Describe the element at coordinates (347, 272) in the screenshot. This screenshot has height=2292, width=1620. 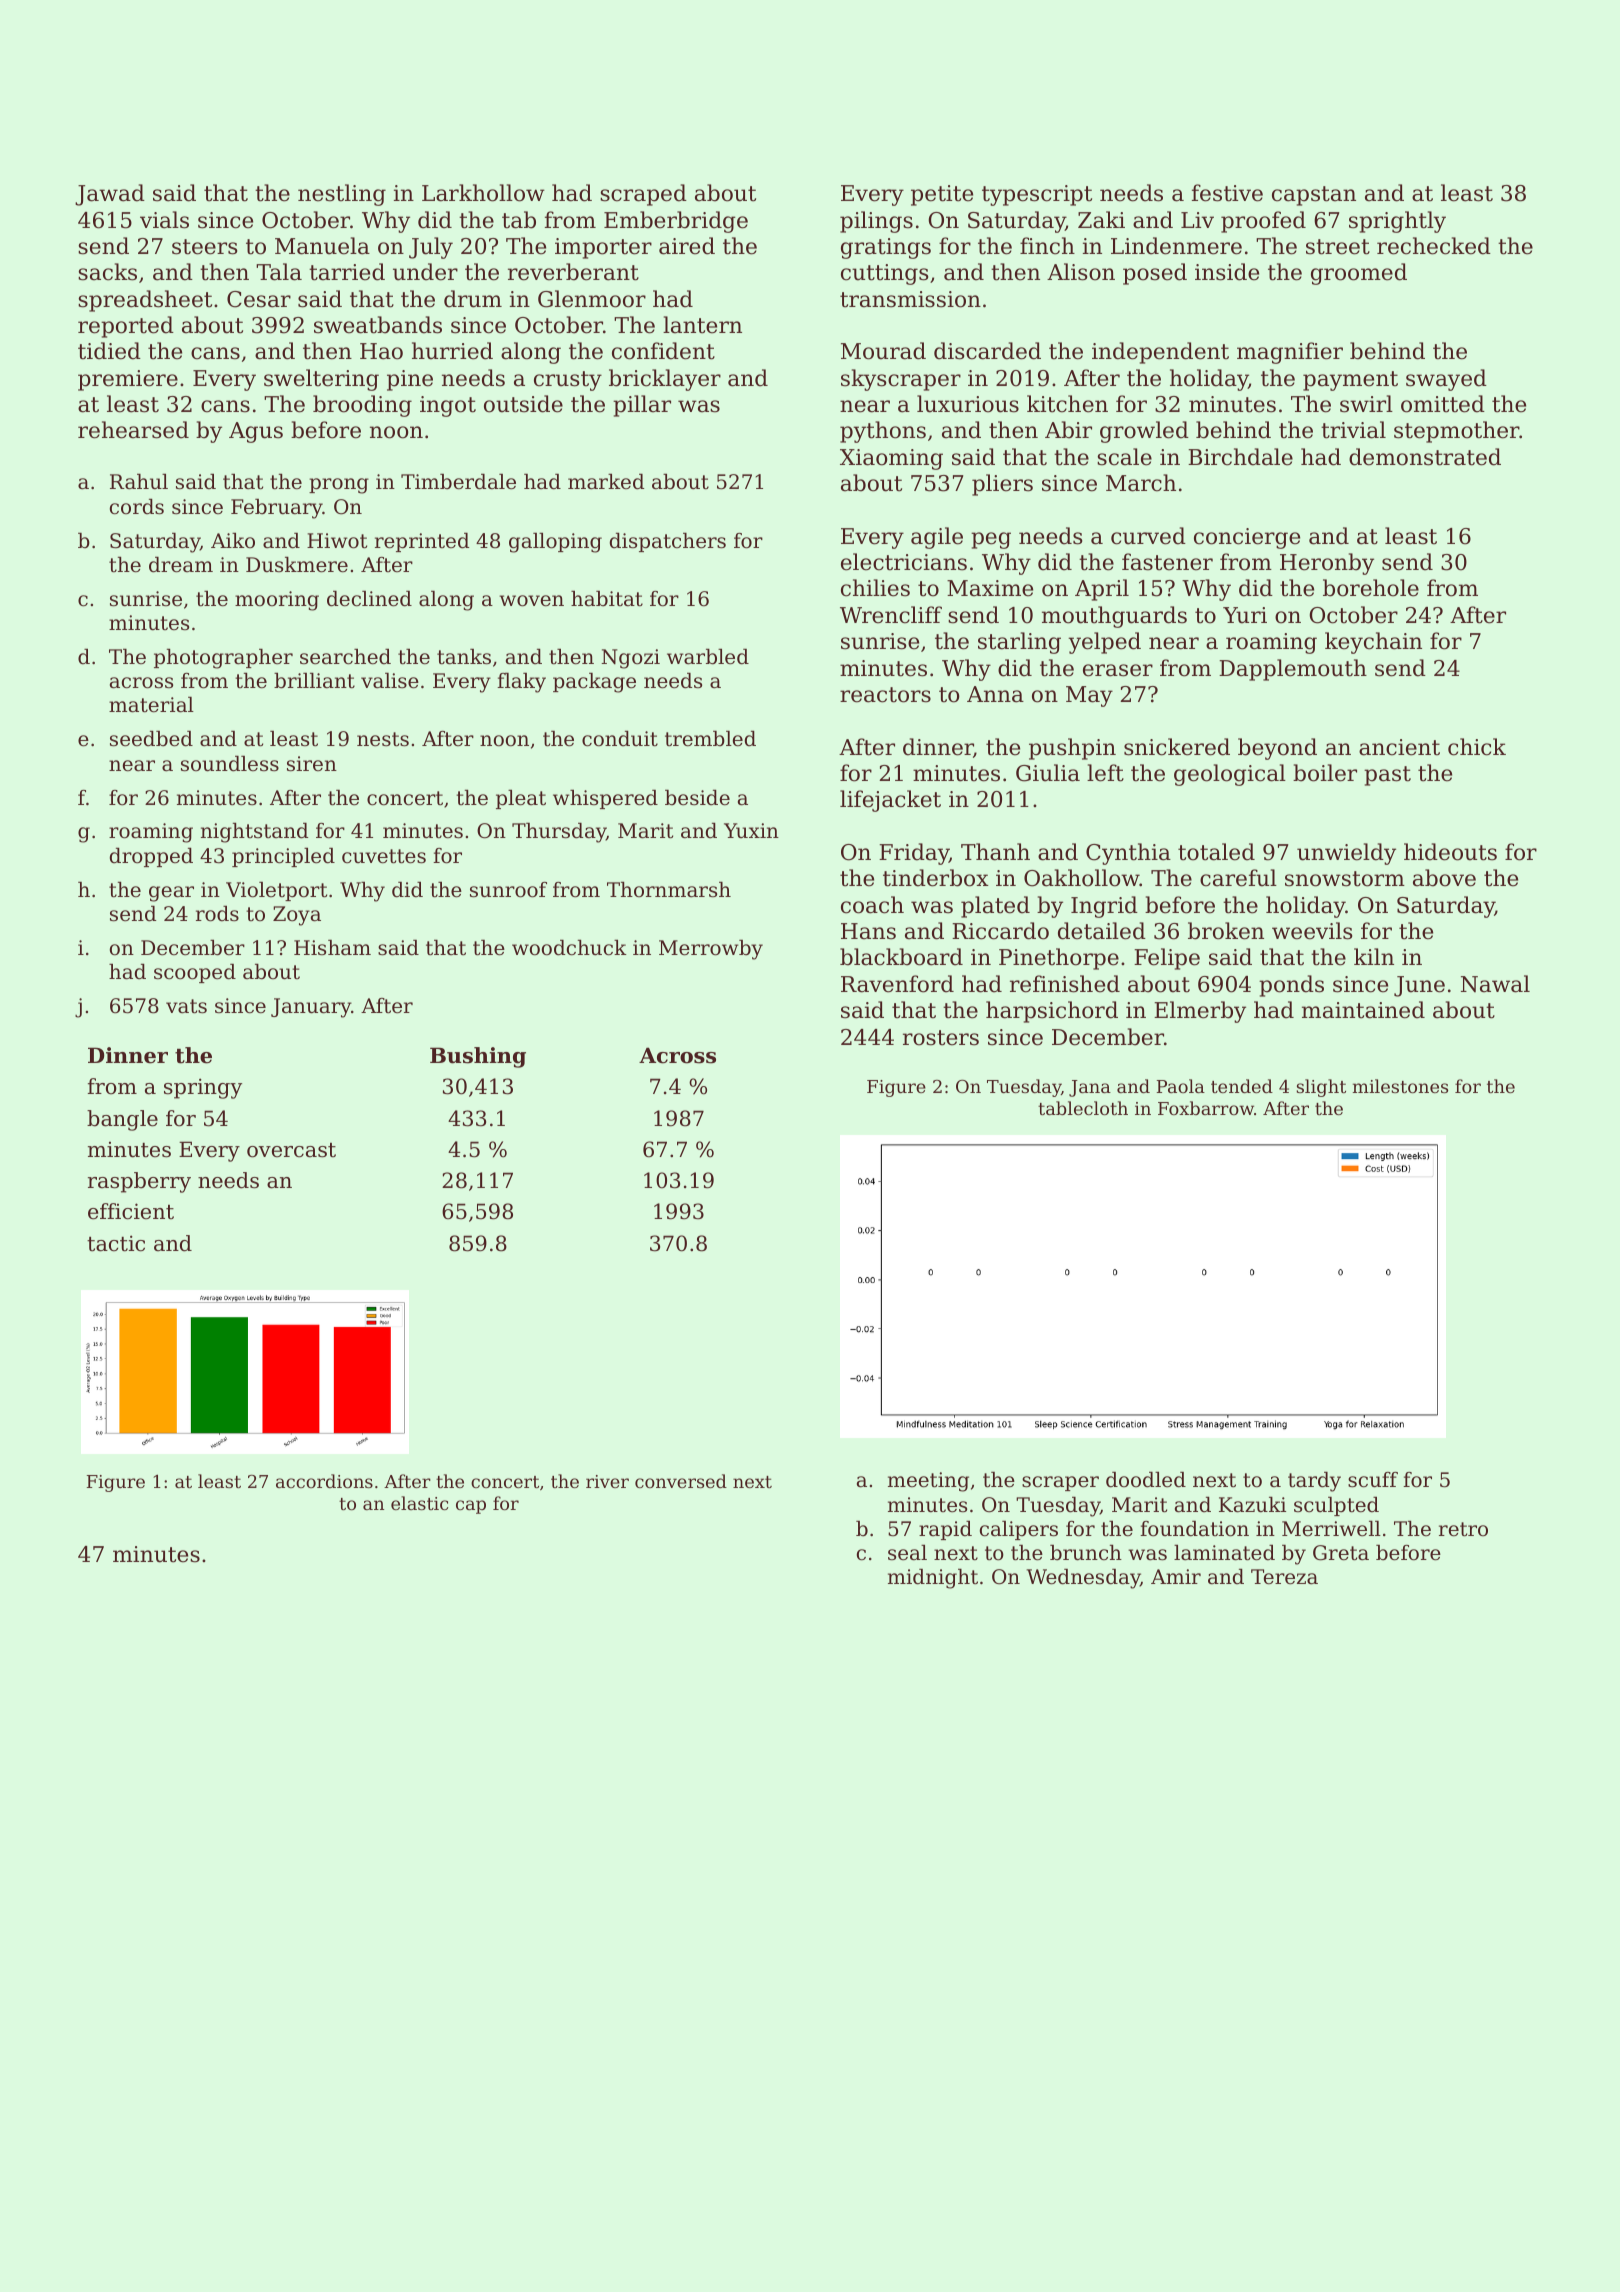
I see `tarried` at that location.
